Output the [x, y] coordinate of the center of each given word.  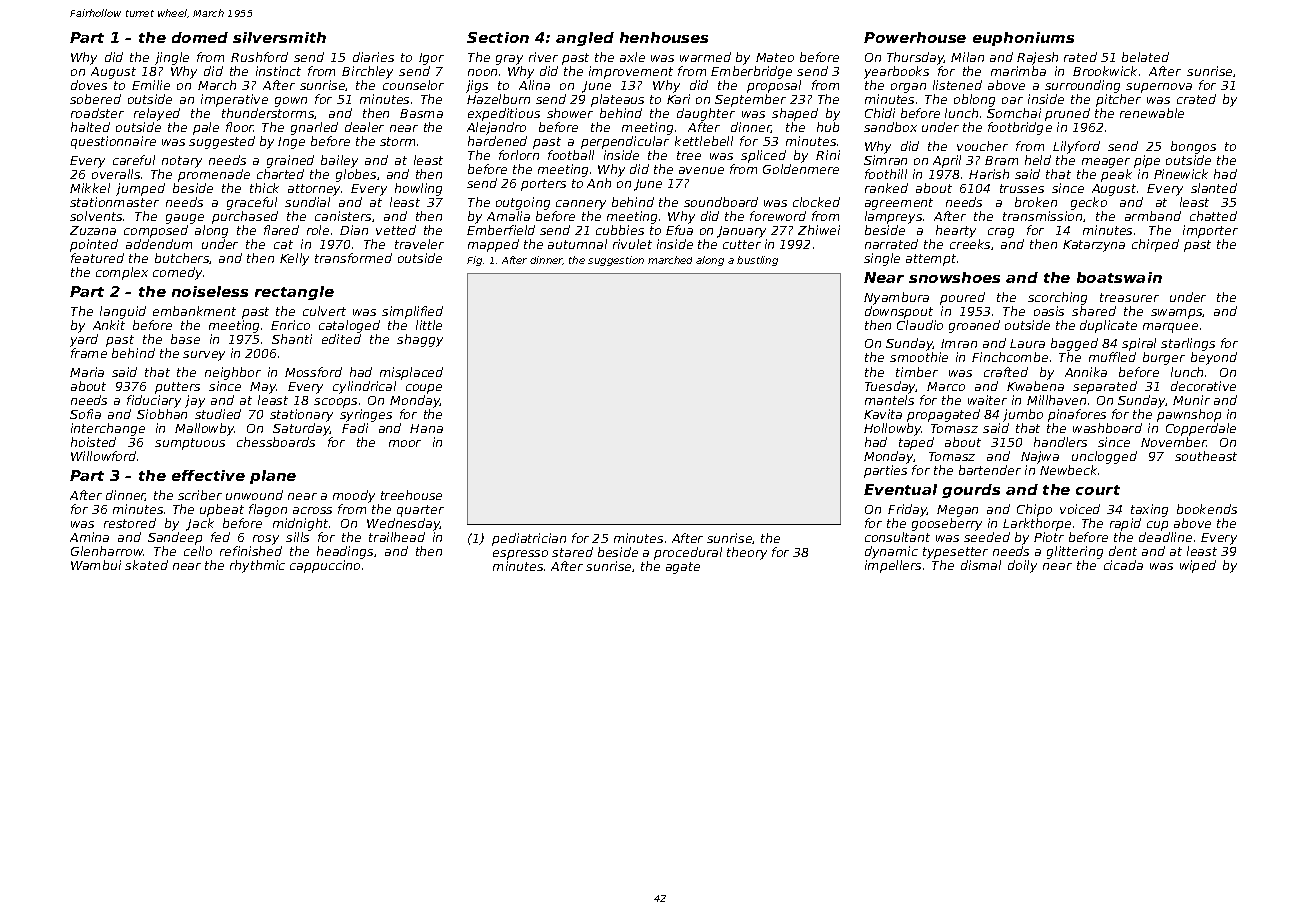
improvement [631, 72]
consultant [897, 537]
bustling [757, 261]
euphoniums [1023, 39]
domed [200, 37]
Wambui [96, 565]
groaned [974, 326]
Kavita [883, 414]
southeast [1206, 456]
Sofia [85, 414]
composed [156, 231]
